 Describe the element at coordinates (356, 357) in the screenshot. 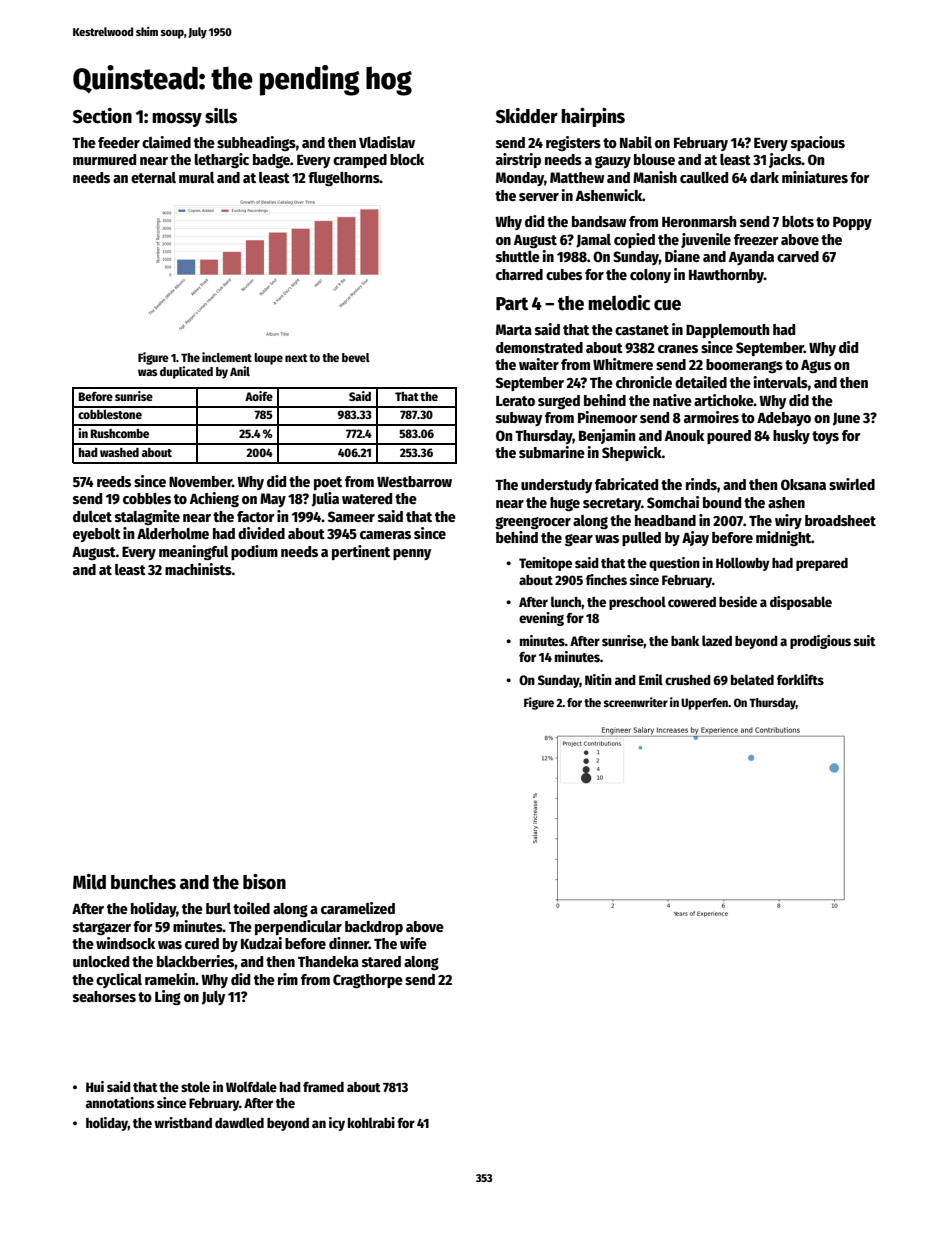

I see `bevel` at that location.
